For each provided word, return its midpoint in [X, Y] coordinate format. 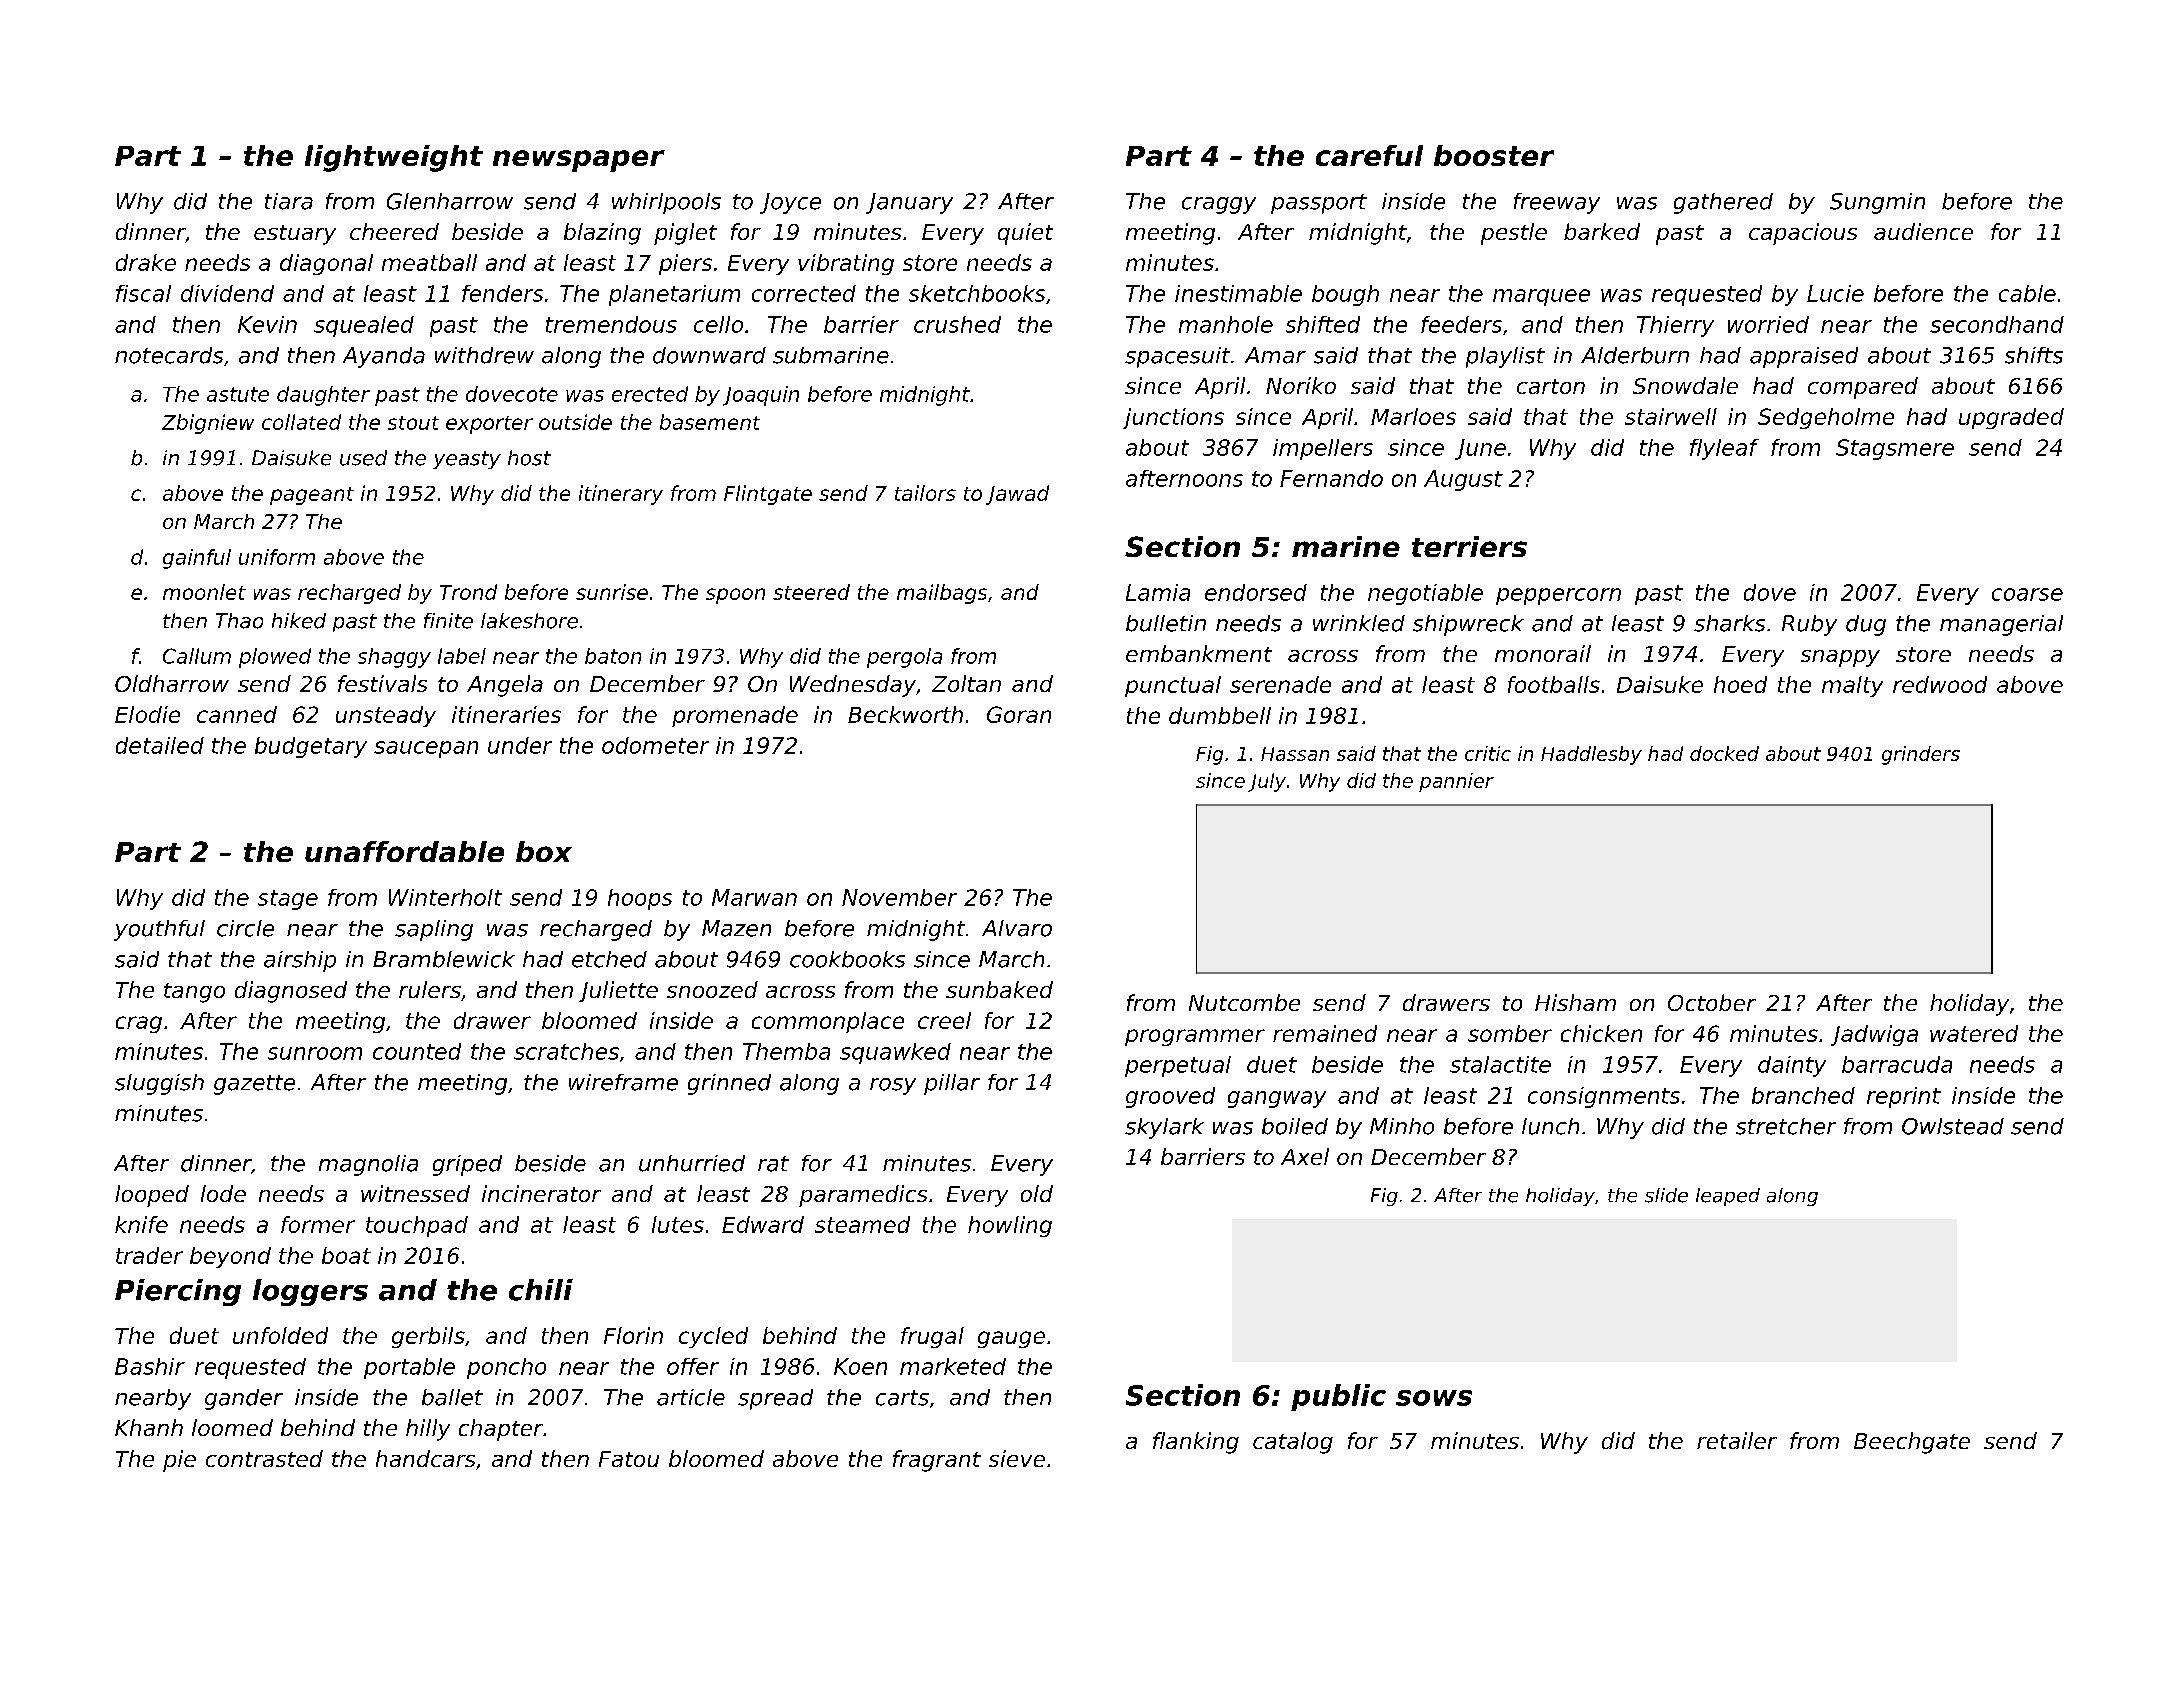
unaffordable [404, 851]
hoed [1740, 684]
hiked [299, 621]
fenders [502, 293]
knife [141, 1224]
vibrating [846, 264]
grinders [1921, 755]
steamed [862, 1224]
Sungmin [1877, 203]
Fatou [629, 1459]
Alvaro [1017, 928]
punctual [1173, 686]
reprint [1904, 1097]
